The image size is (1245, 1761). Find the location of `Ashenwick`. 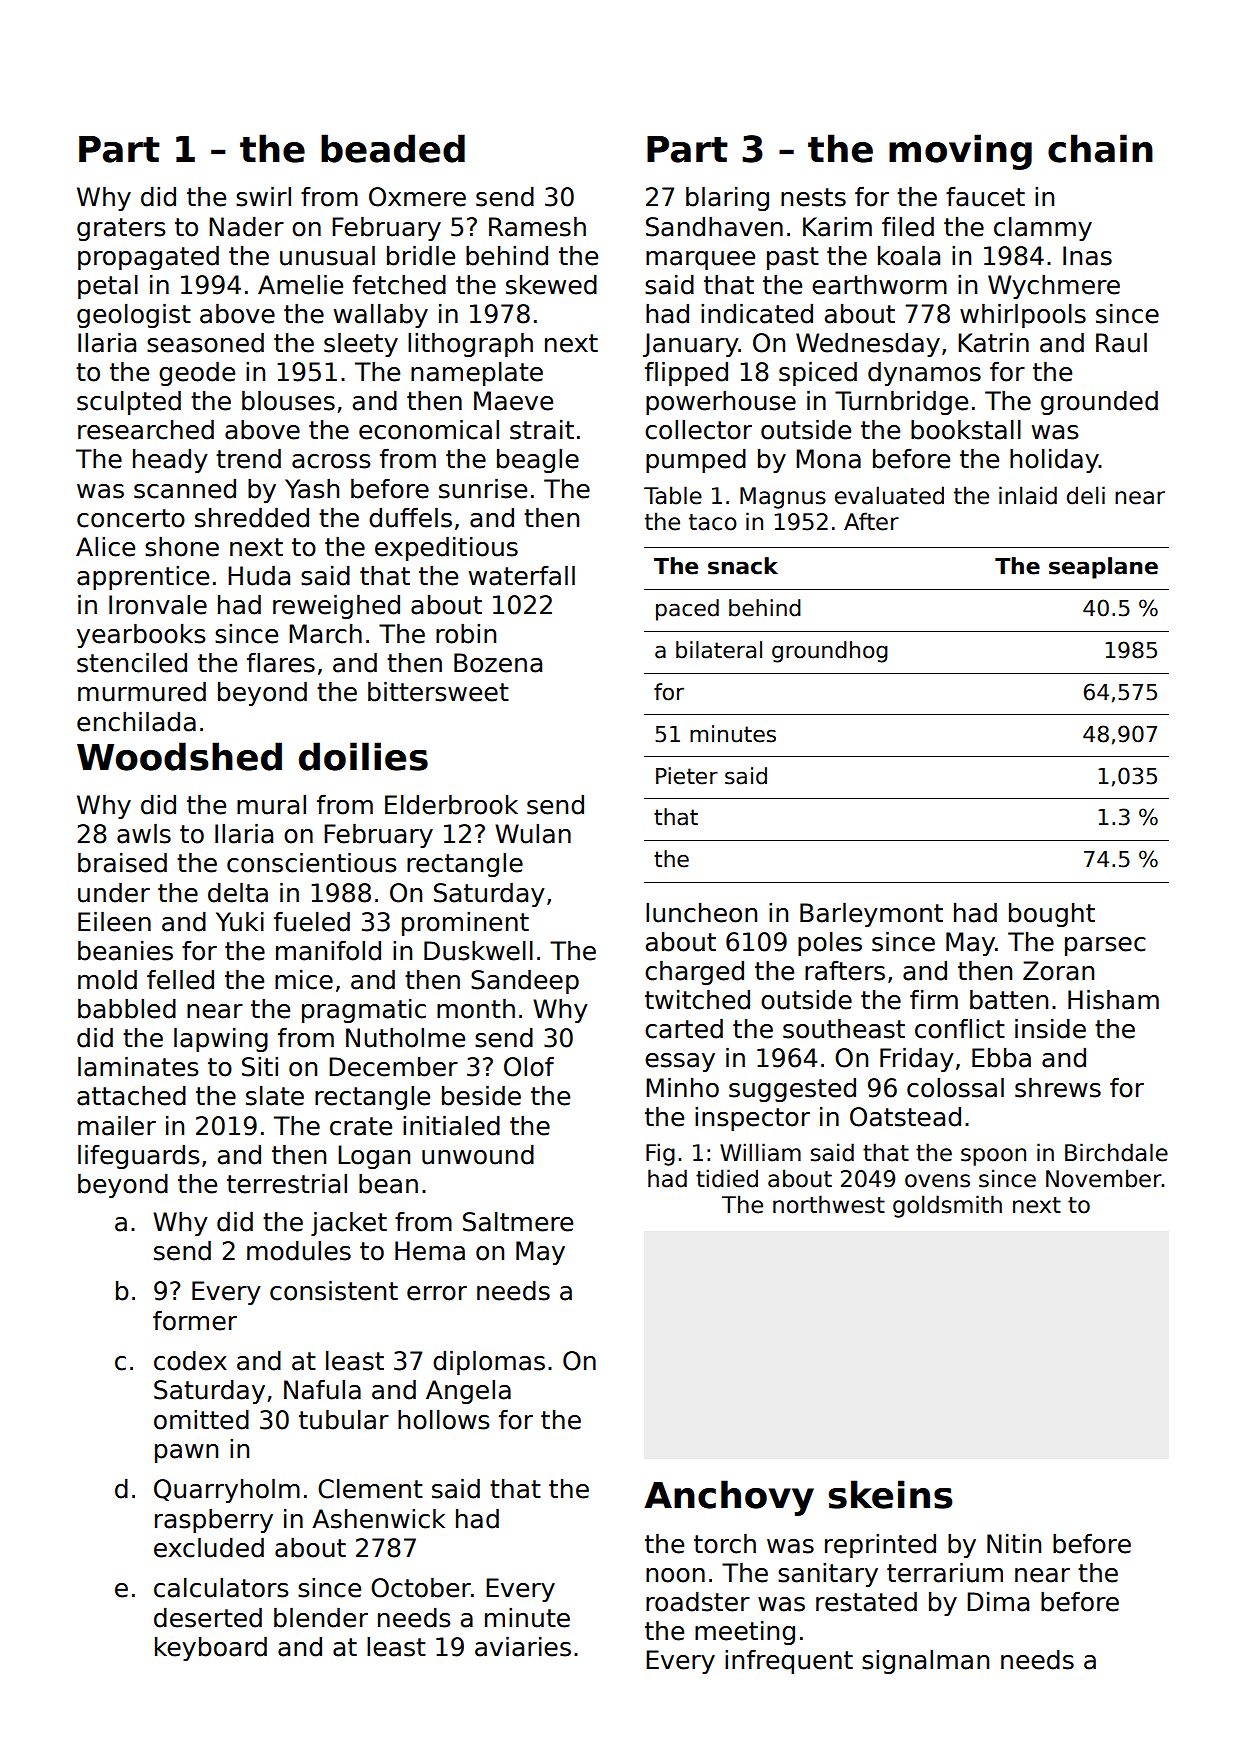

Ashenwick is located at coordinates (378, 1518).
